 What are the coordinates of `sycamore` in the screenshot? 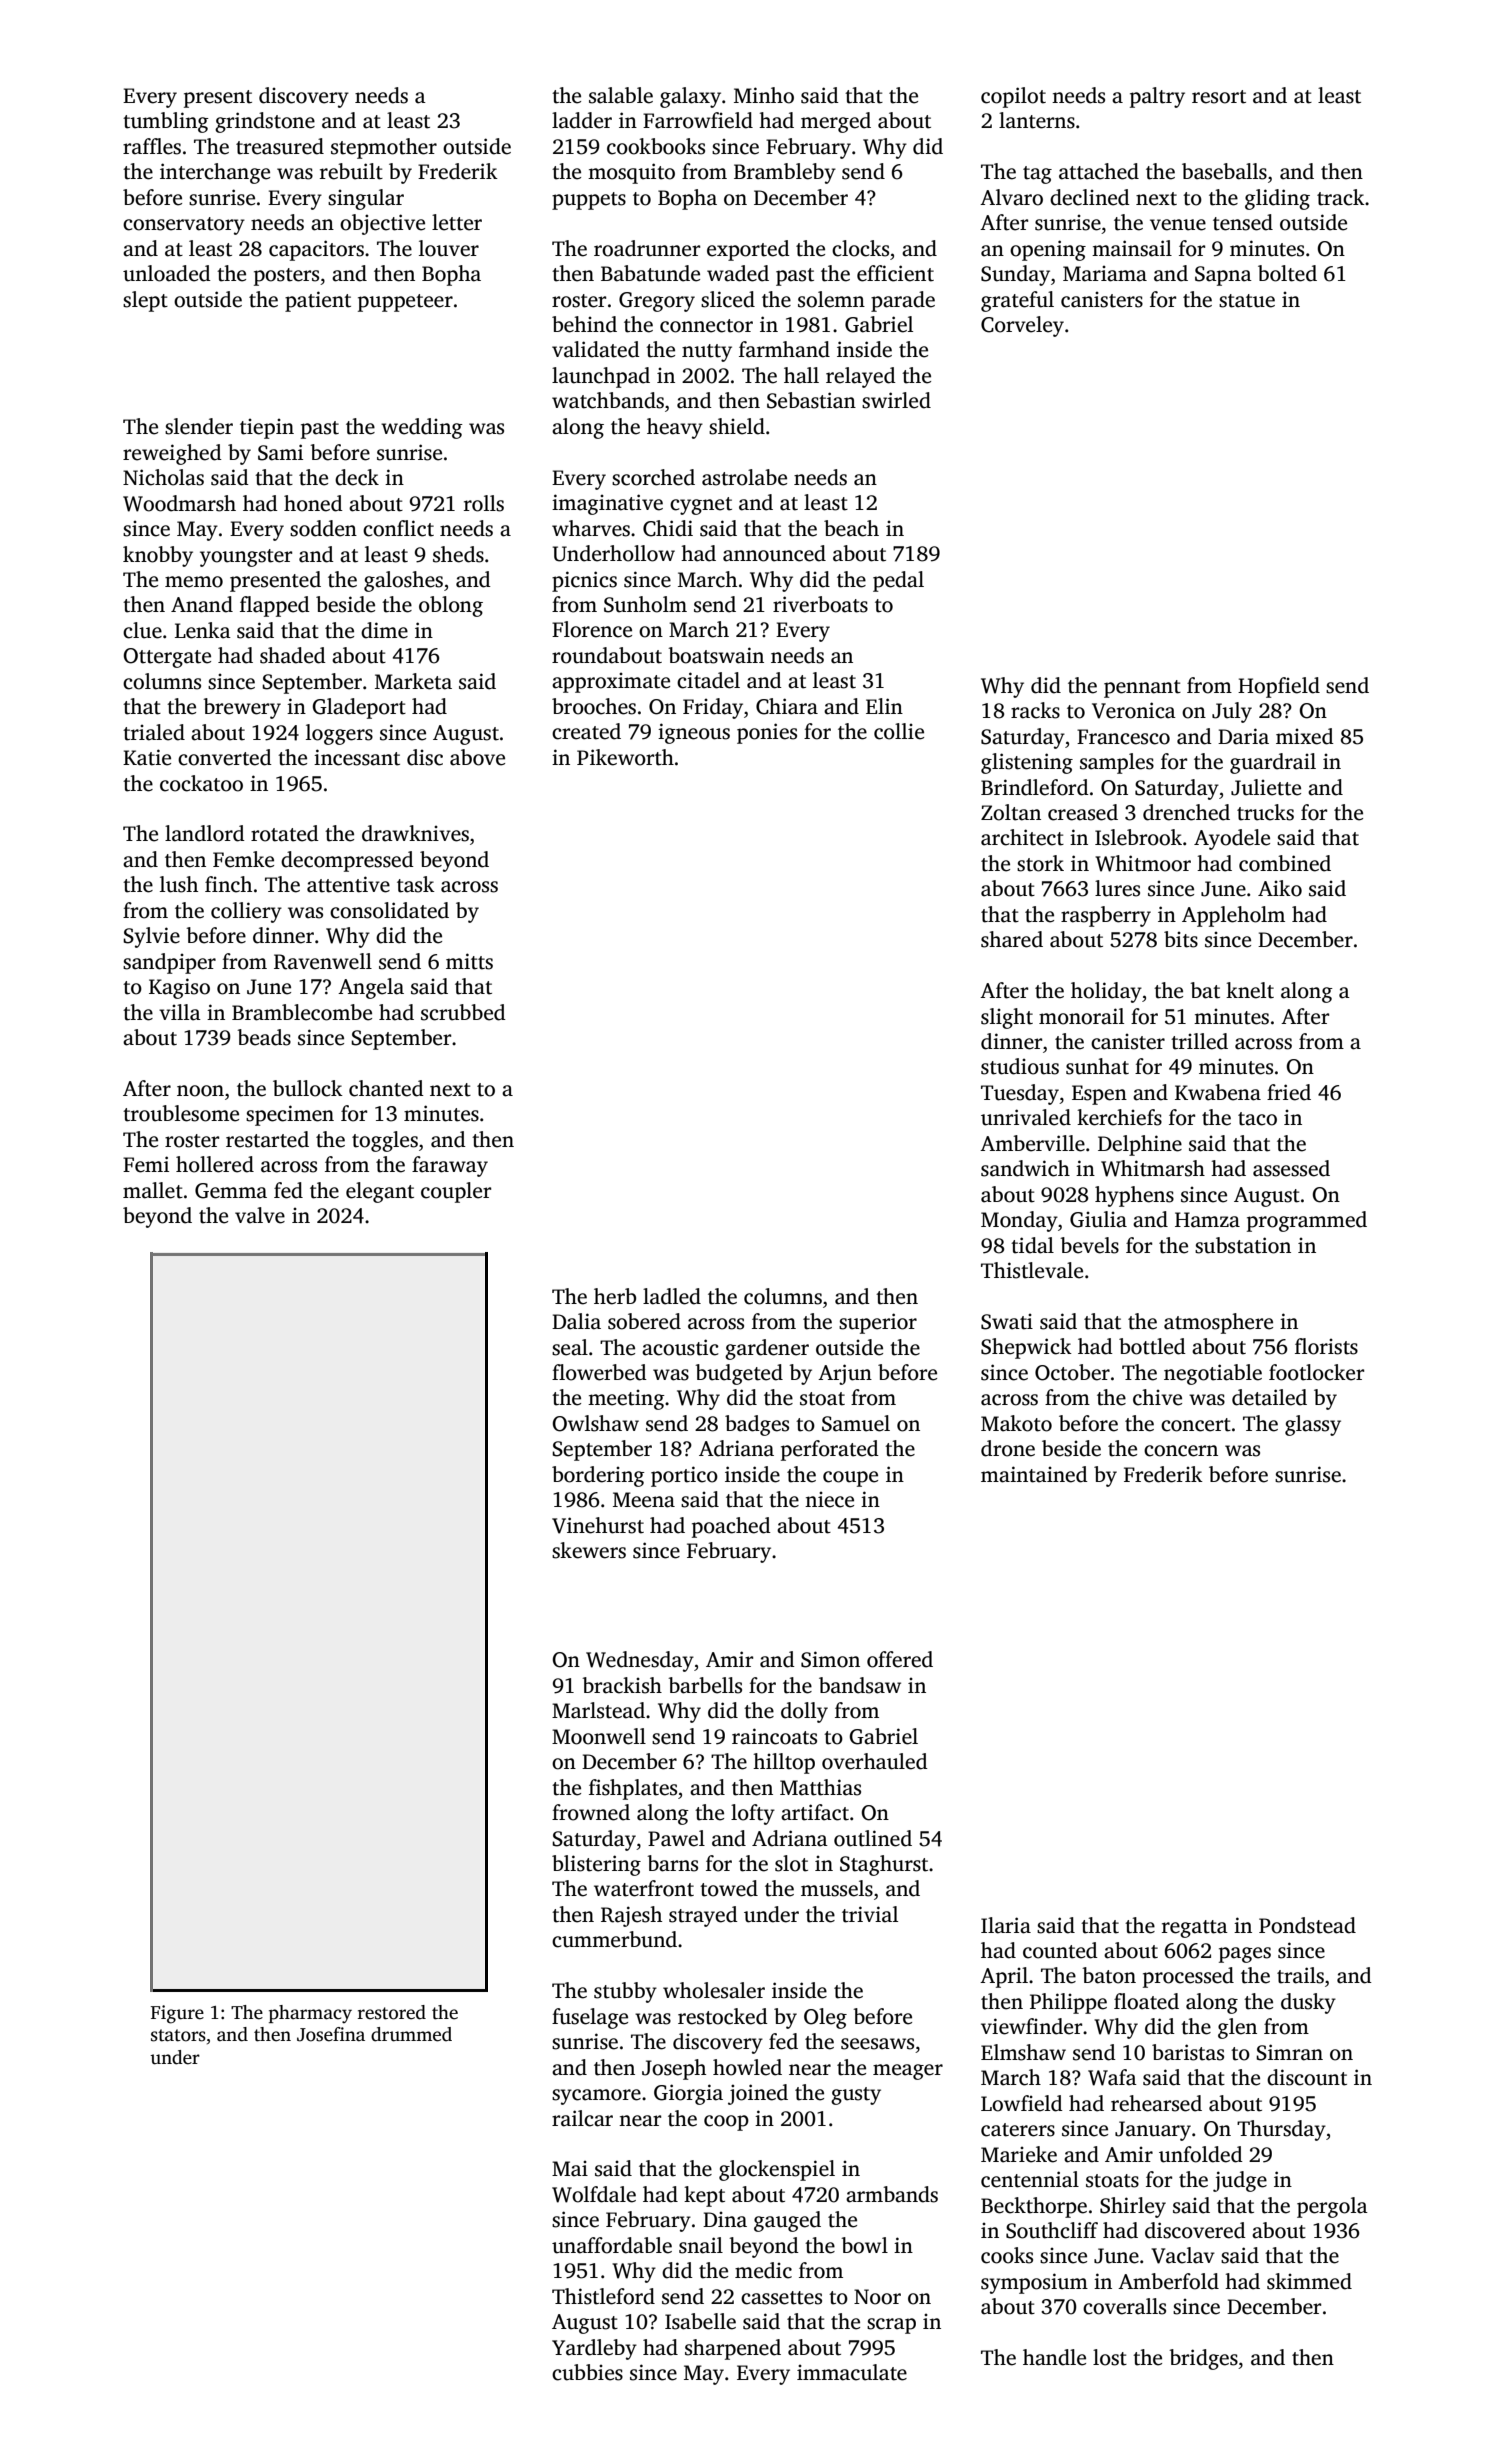 It's located at (596, 2097).
